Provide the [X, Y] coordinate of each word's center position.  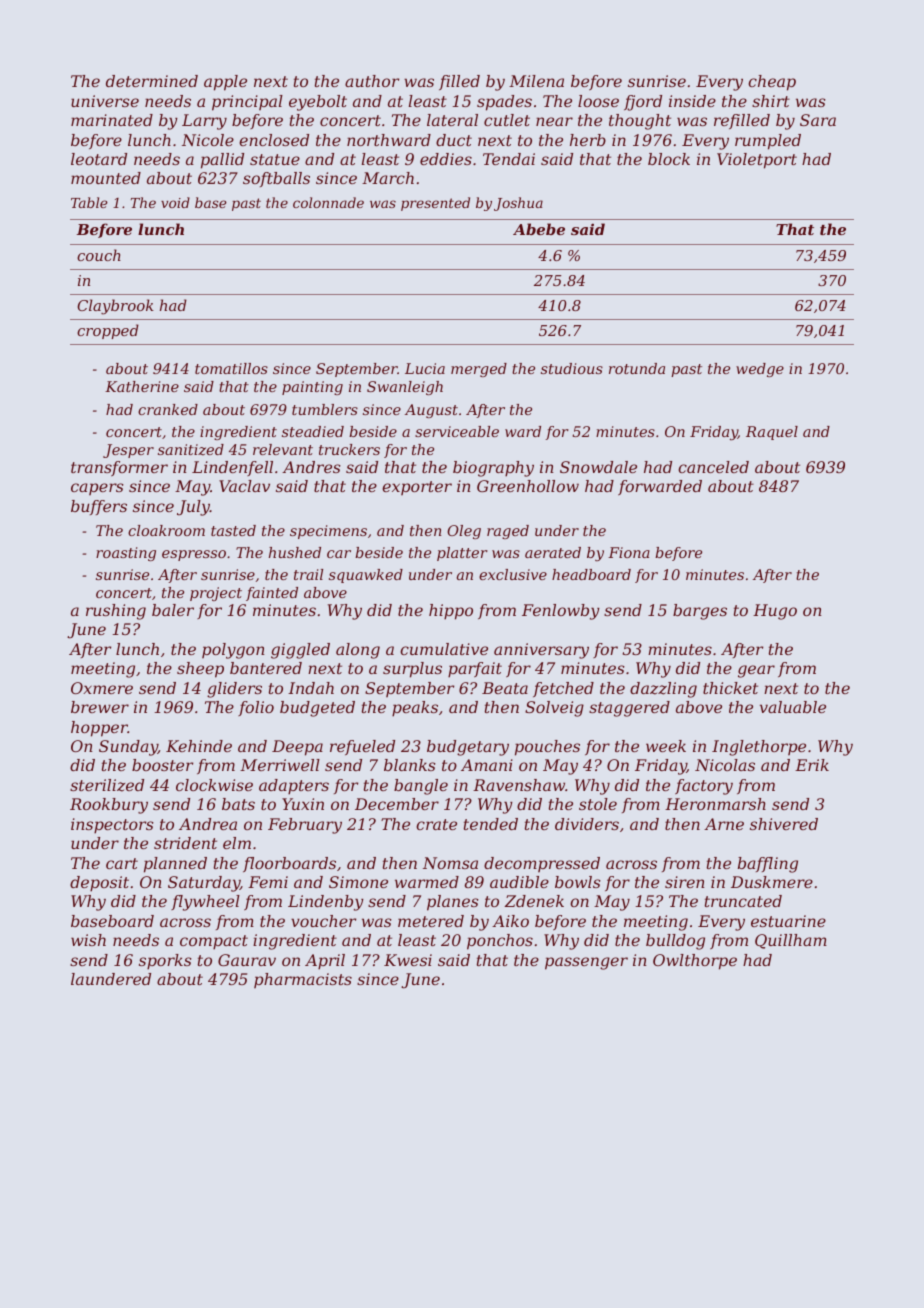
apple [225, 83]
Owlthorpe [695, 962]
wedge [760, 370]
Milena [536, 81]
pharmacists [303, 980]
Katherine [142, 386]
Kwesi [408, 960]
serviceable [457, 431]
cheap [772, 83]
